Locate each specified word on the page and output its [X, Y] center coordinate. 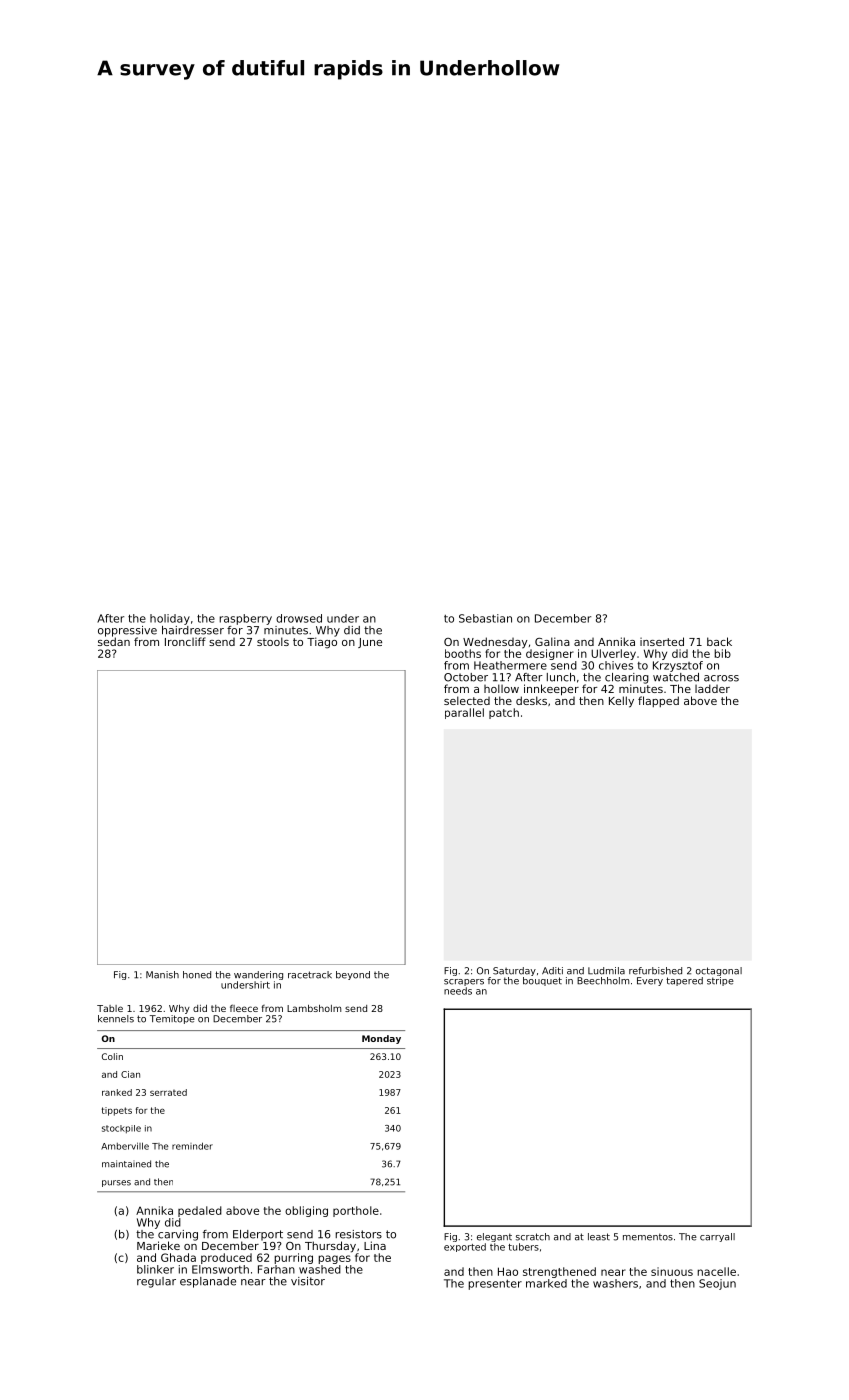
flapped [658, 701]
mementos [648, 1237]
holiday [170, 619]
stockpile [121, 1129]
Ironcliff [185, 641]
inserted [662, 641]
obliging [306, 1211]
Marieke [158, 1245]
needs [458, 991]
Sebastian [485, 618]
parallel [464, 713]
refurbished [655, 971]
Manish [162, 975]
